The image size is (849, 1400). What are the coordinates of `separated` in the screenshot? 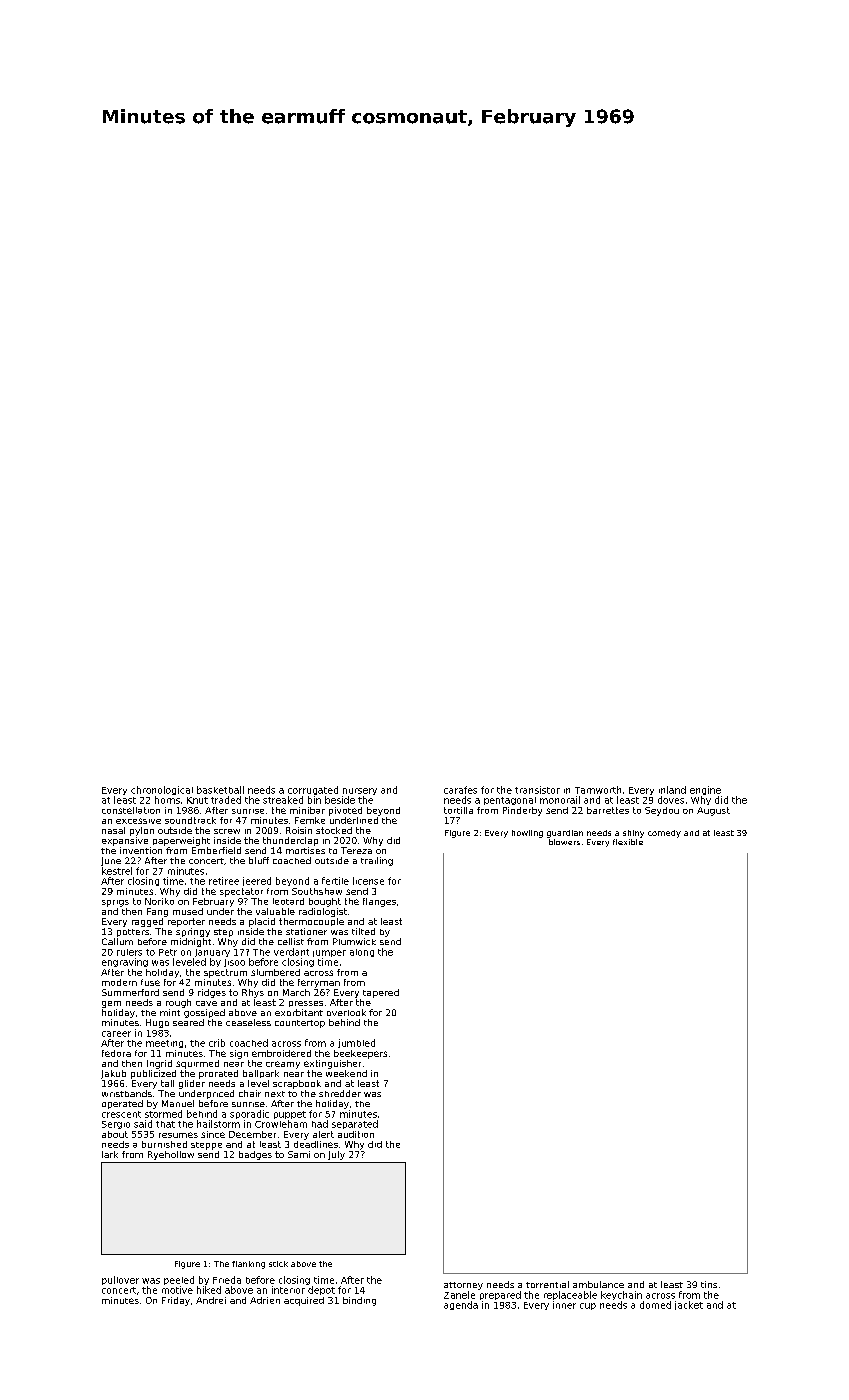 It's located at (355, 1124).
